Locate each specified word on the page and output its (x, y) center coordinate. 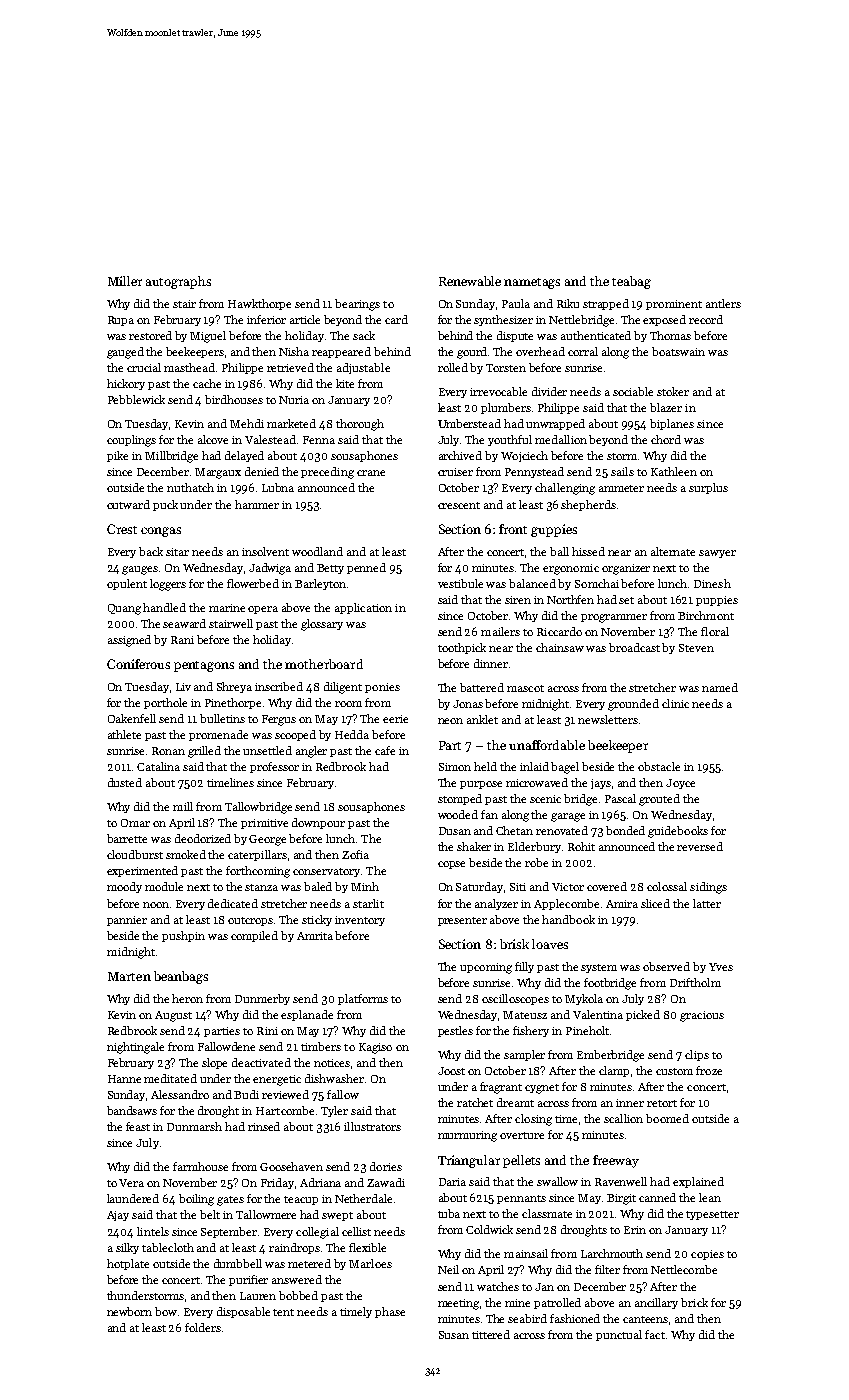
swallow (557, 1181)
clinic (675, 703)
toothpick (462, 648)
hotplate (128, 1264)
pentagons (204, 666)
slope (214, 1063)
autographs (178, 282)
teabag (631, 282)
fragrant (501, 1088)
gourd (472, 353)
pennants (521, 1199)
